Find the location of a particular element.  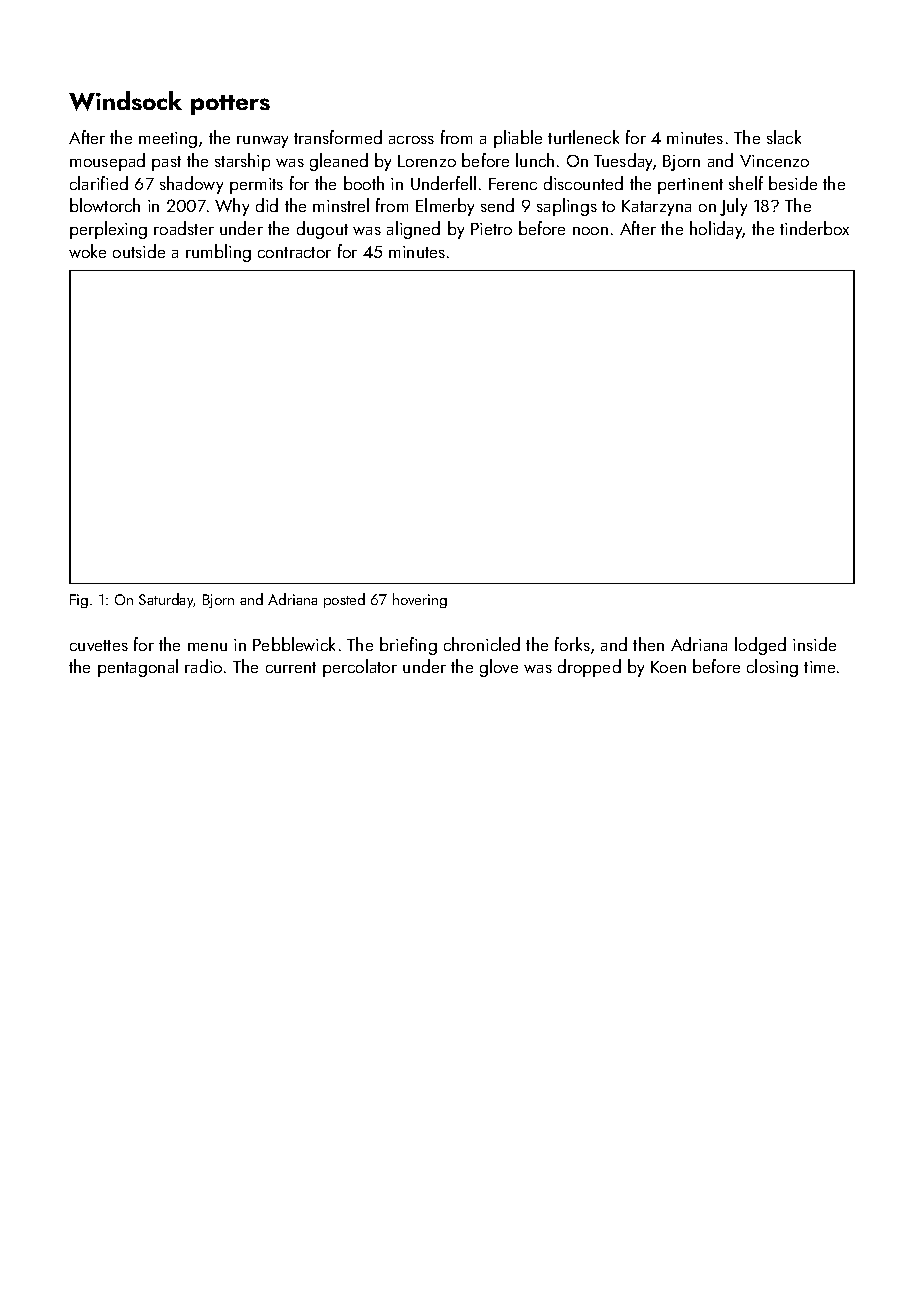

tinderbox is located at coordinates (814, 228).
